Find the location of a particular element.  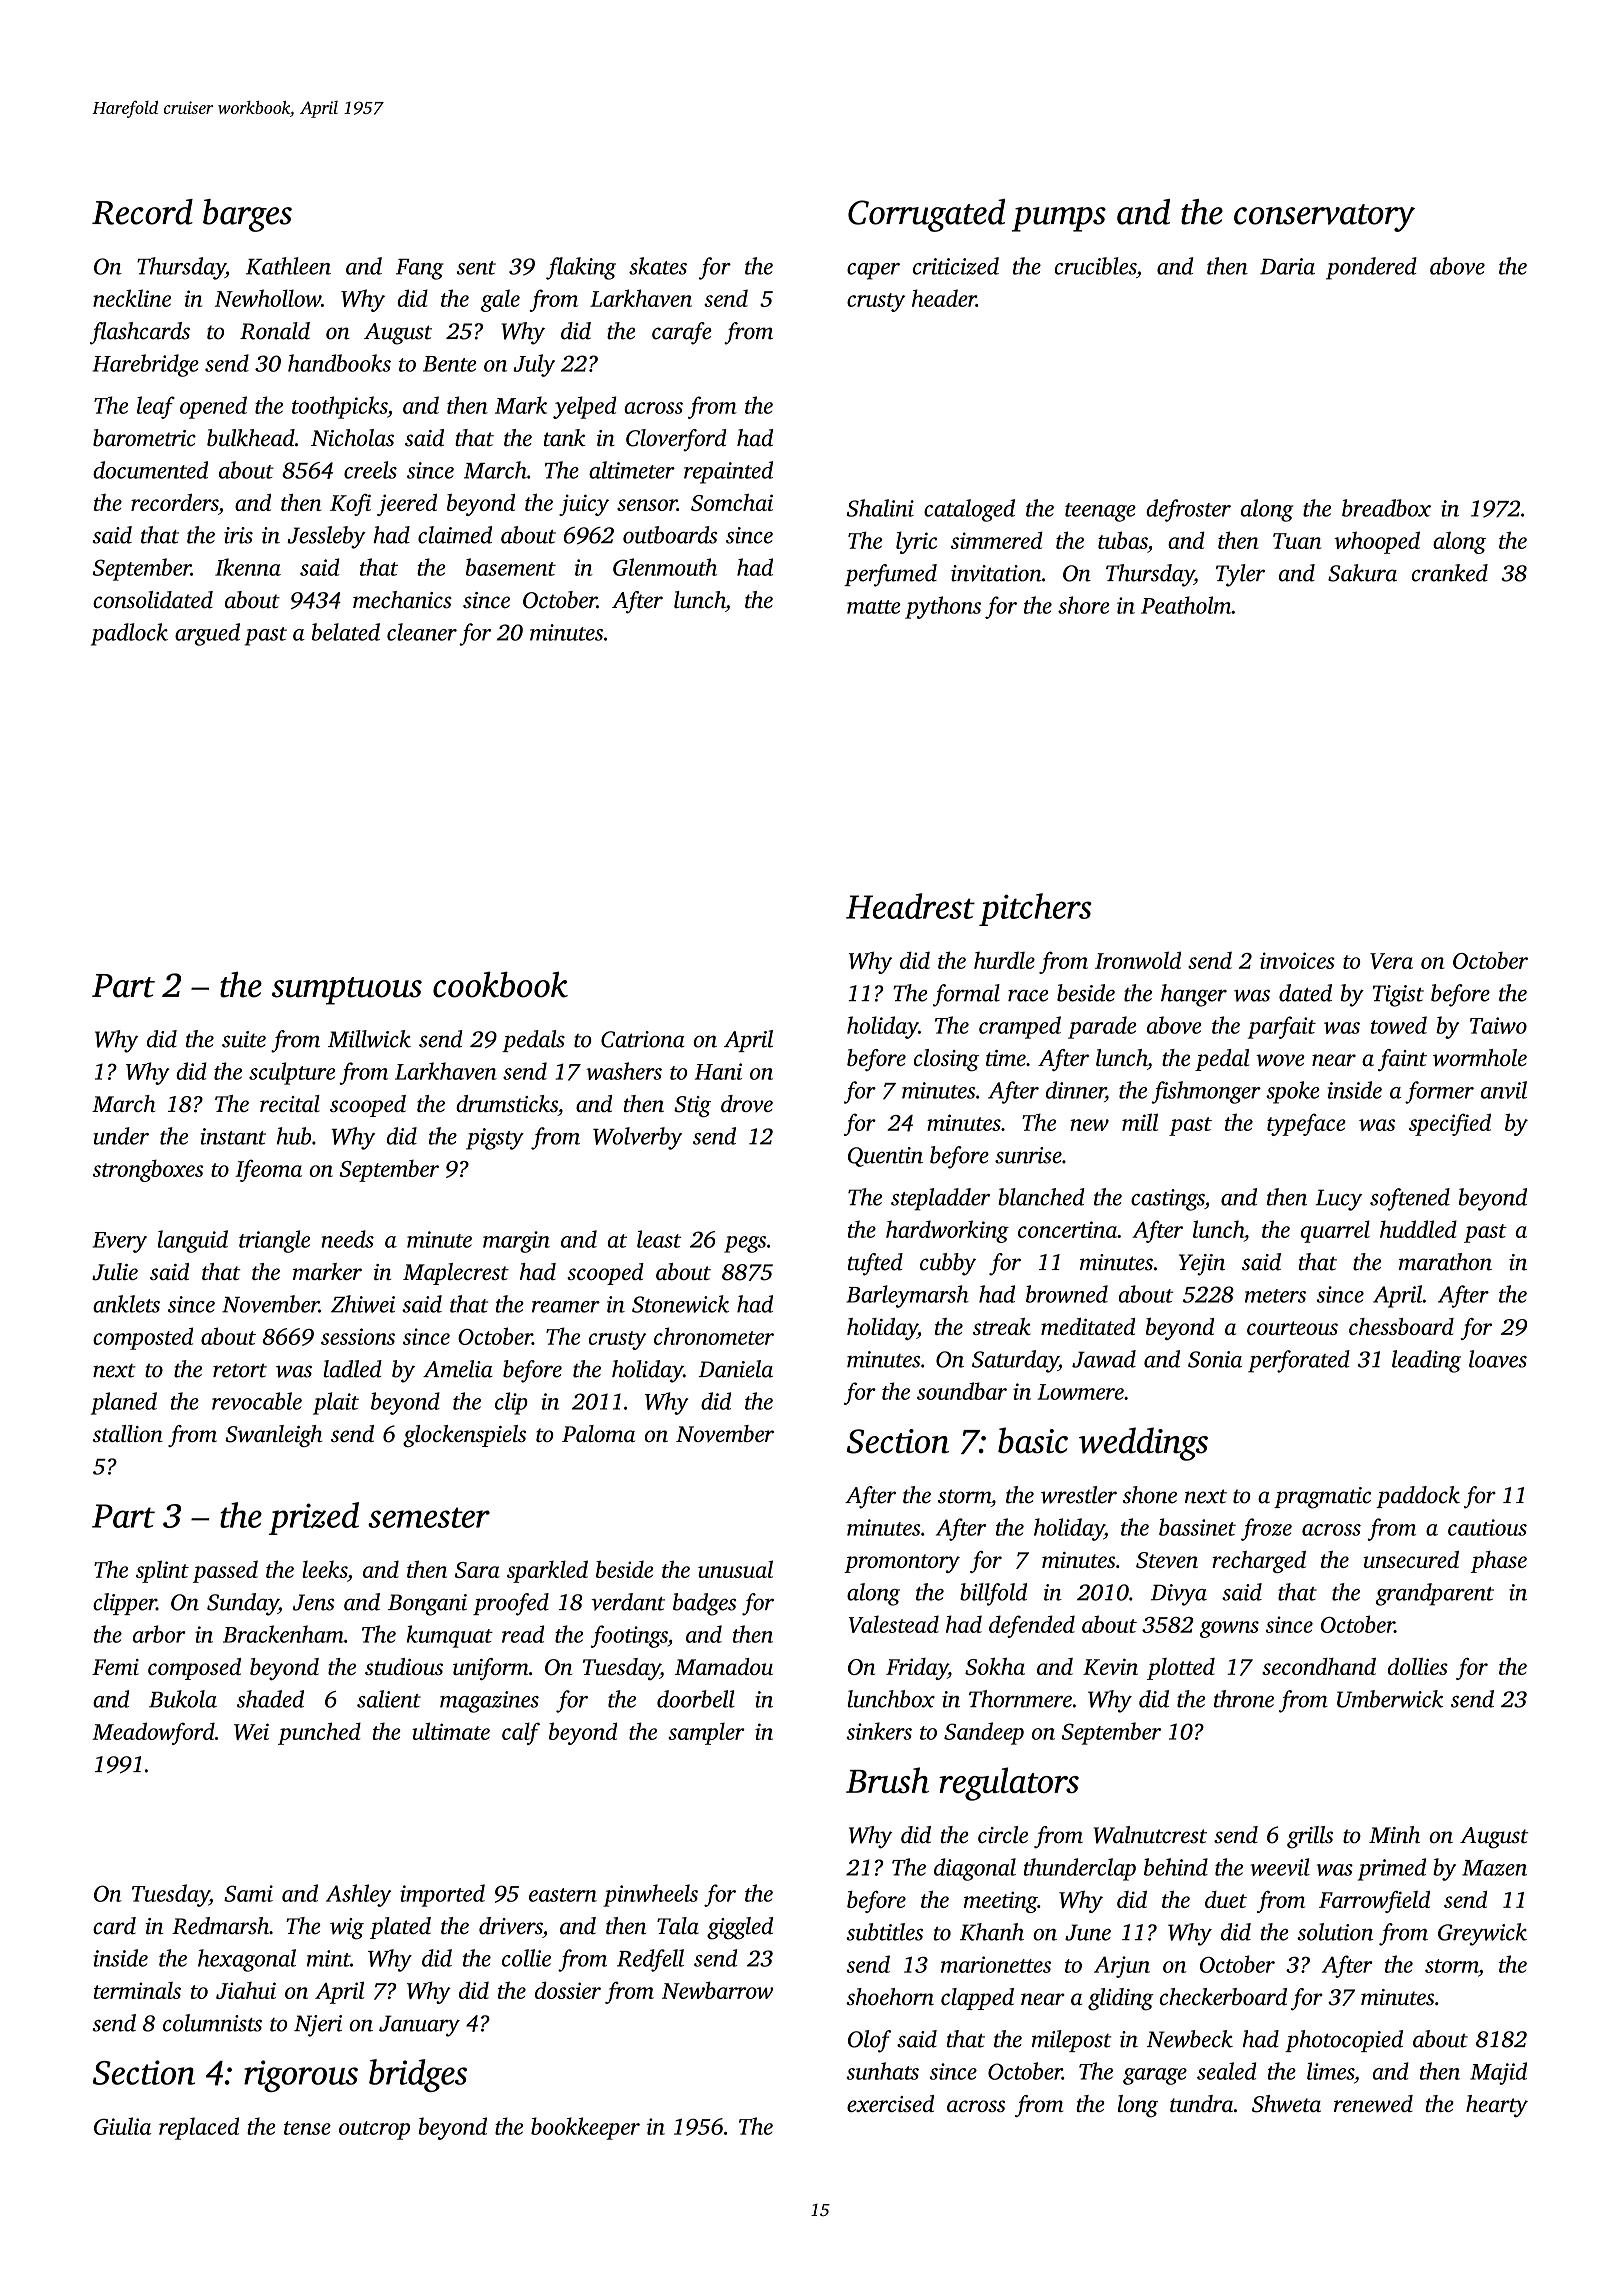

outcrop is located at coordinates (374, 2130).
